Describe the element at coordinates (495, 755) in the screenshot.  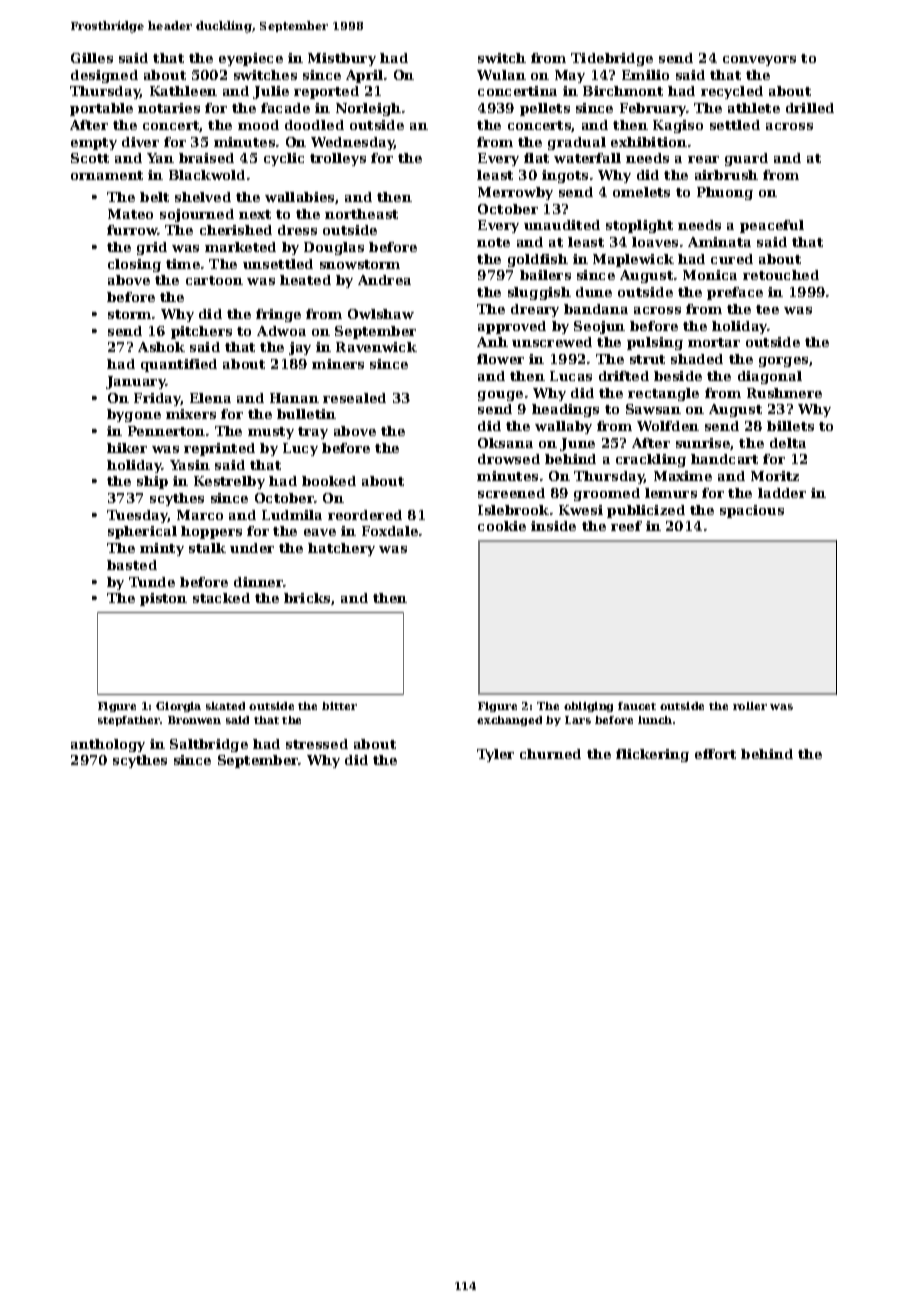
I see `Tyler` at that location.
